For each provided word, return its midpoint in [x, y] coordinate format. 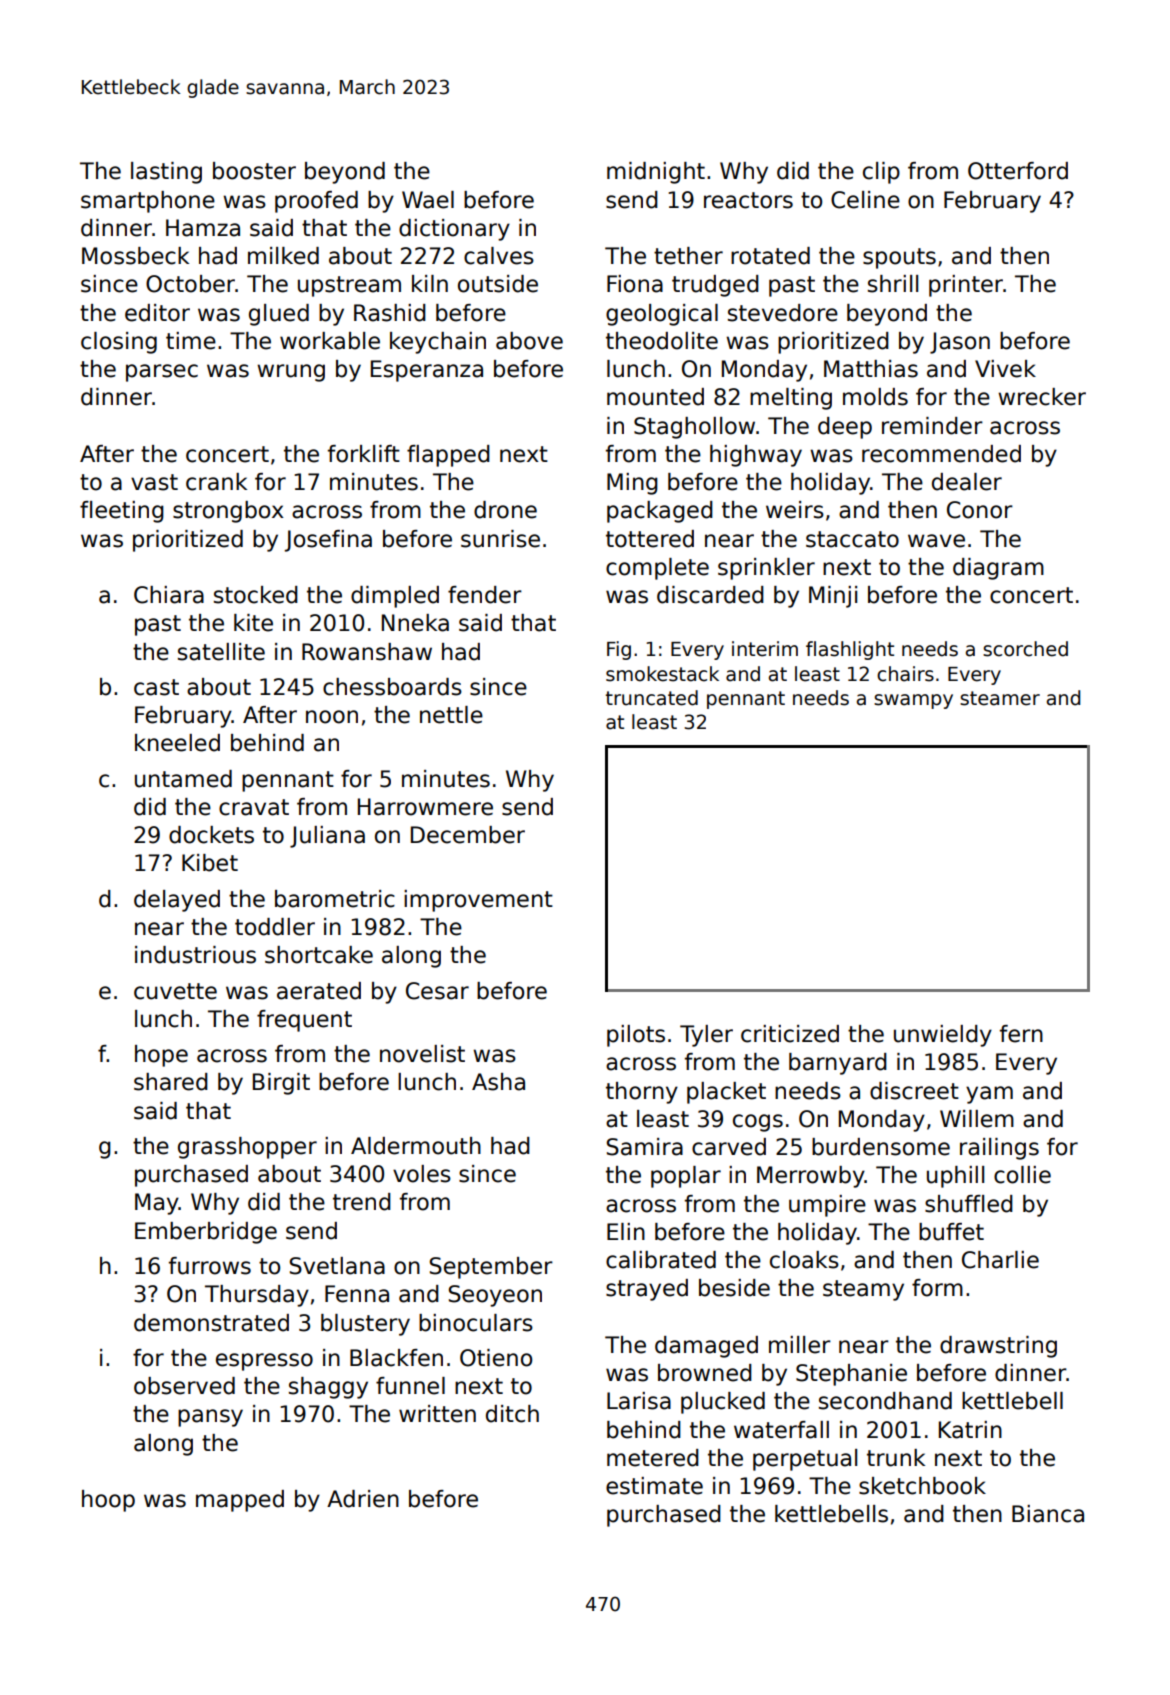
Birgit [281, 1084]
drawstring [998, 1347]
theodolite [662, 341]
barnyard [838, 1064]
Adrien [363, 1499]
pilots [636, 1036]
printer [966, 286]
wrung [291, 373]
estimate [654, 1486]
